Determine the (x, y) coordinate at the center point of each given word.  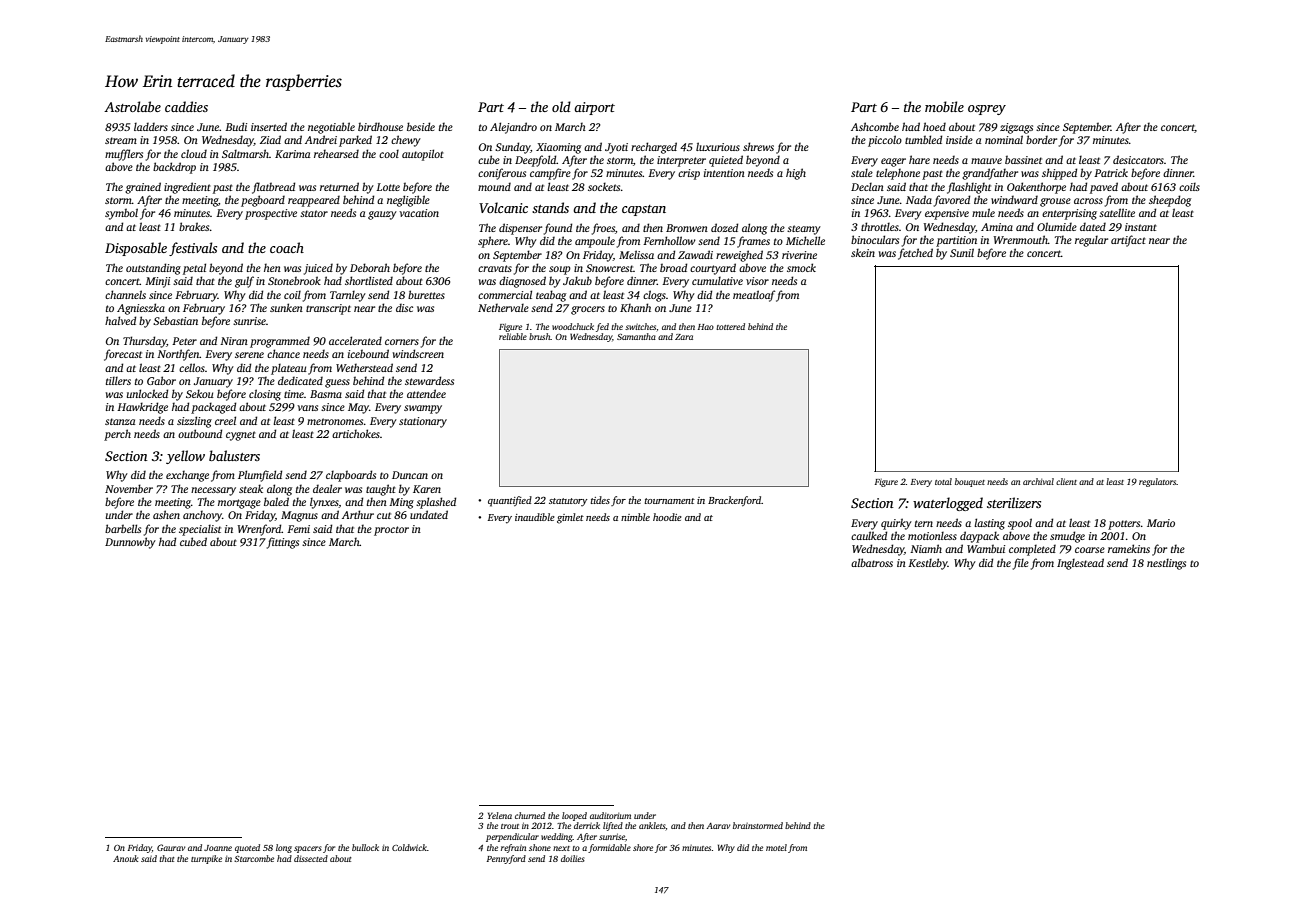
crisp (689, 174)
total (943, 481)
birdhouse (380, 126)
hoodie (667, 517)
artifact (1128, 241)
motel (776, 847)
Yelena (500, 815)
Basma (326, 394)
